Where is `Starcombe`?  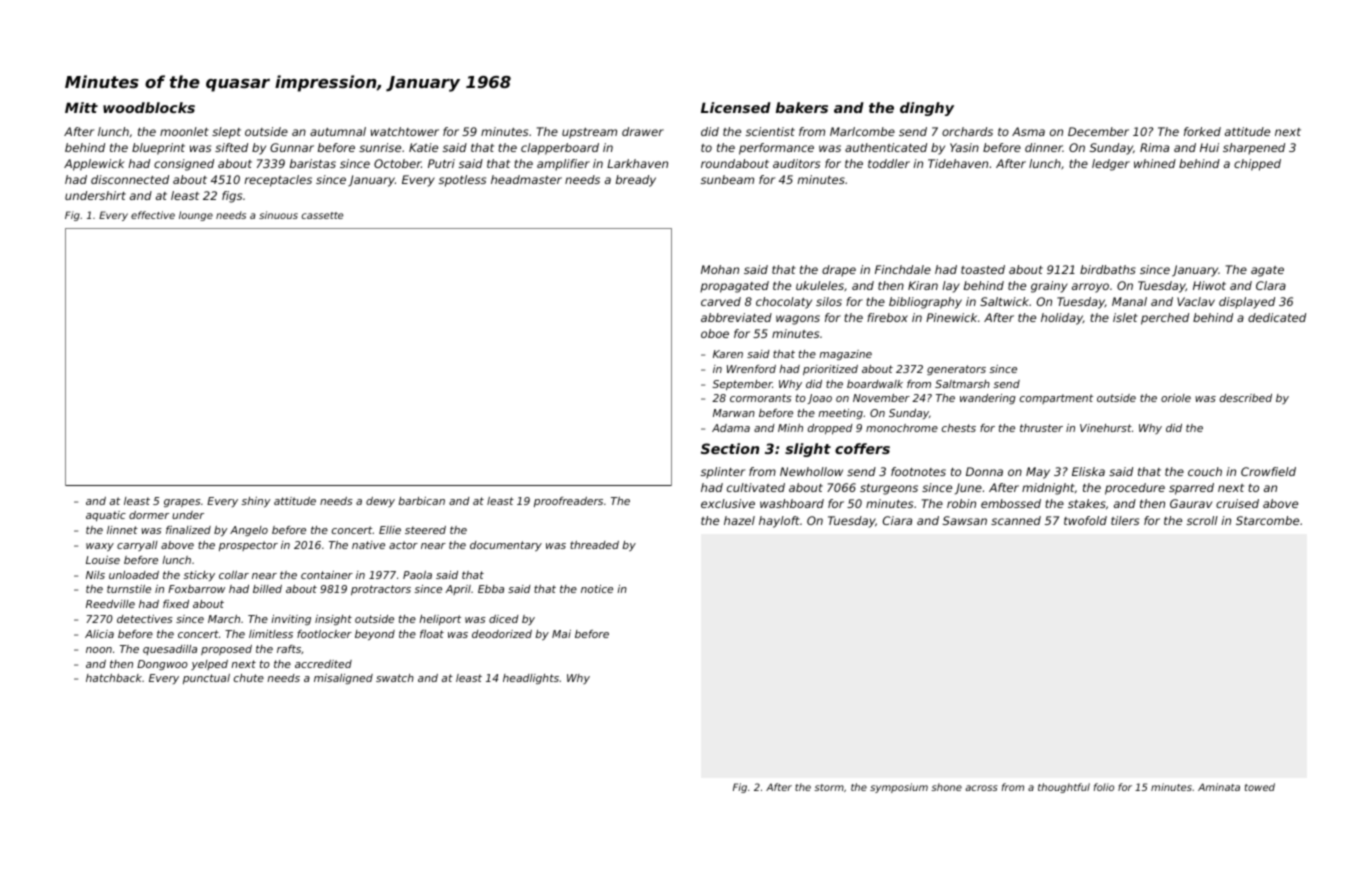
Starcombe is located at coordinates (1267, 520).
